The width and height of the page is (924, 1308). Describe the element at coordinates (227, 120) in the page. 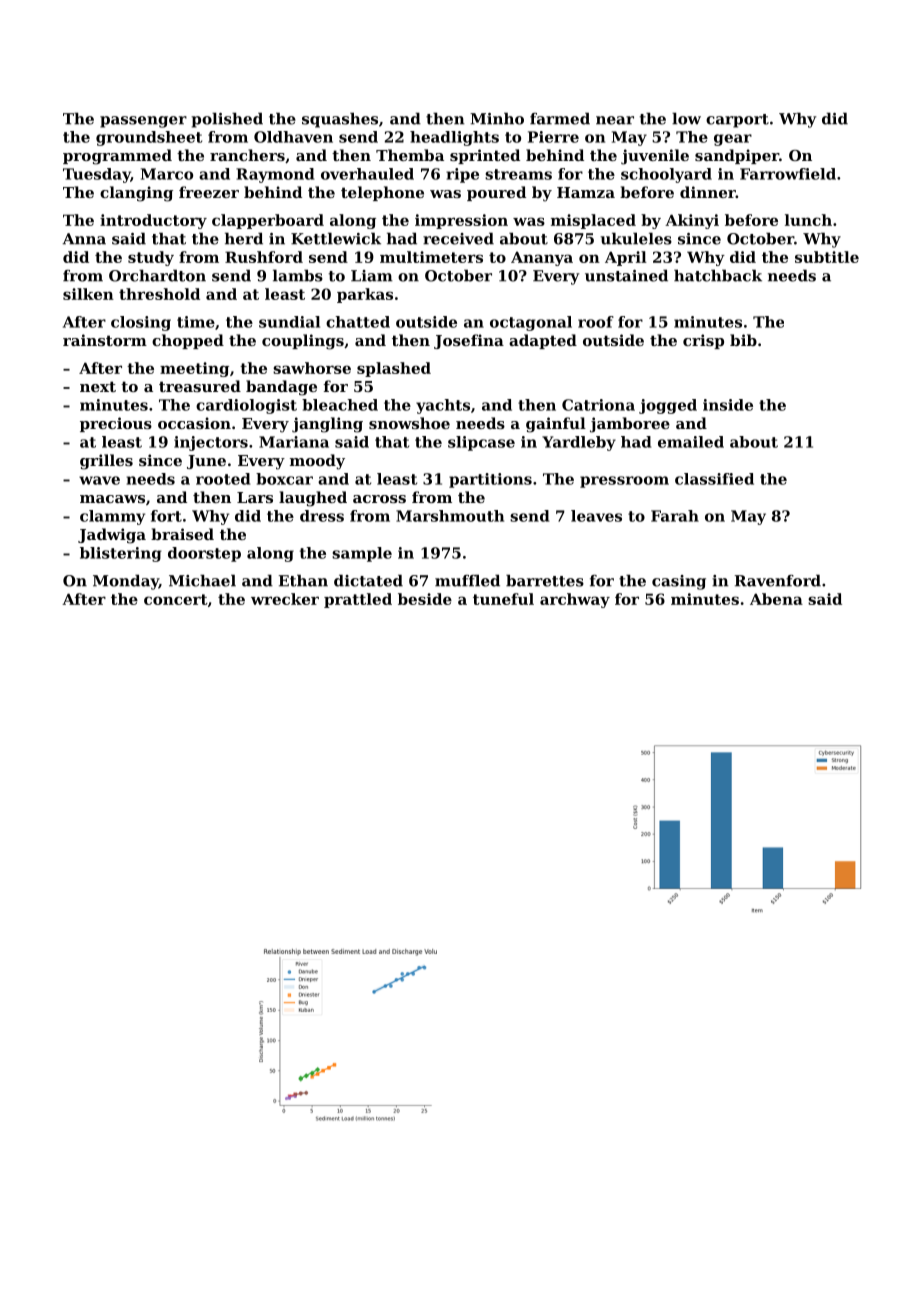

I see `polished` at that location.
